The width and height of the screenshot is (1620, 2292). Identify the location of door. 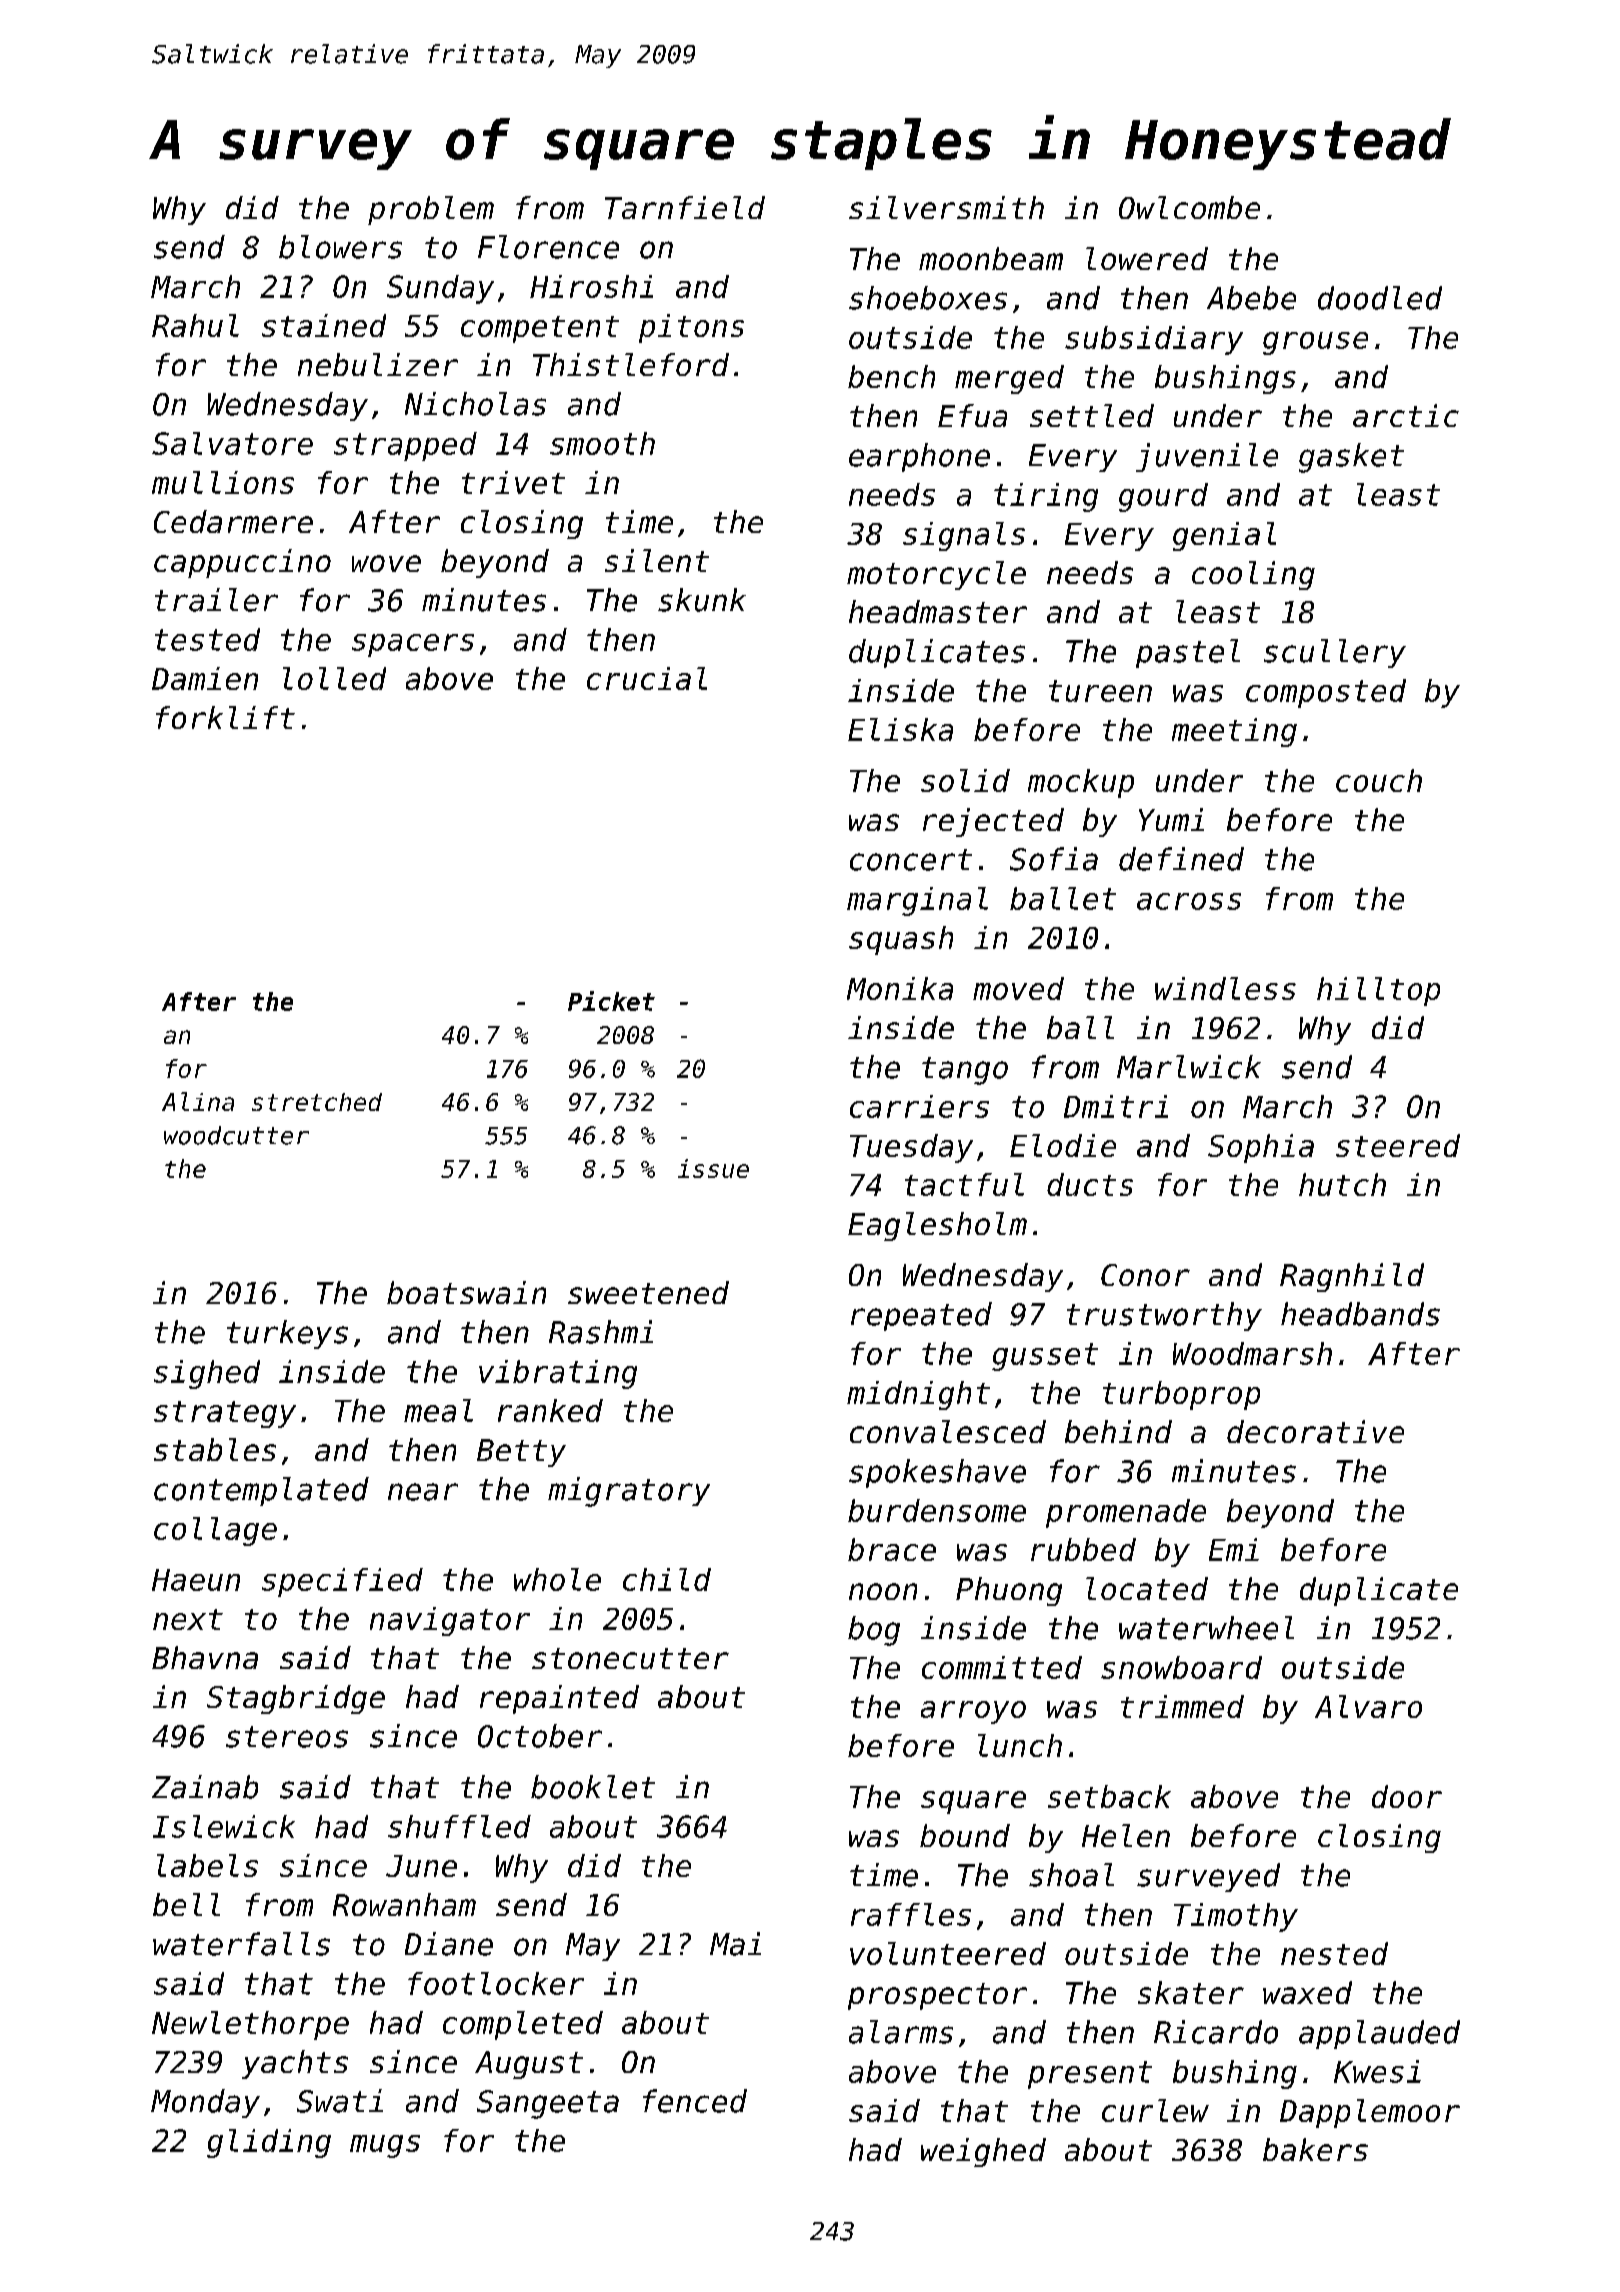
(1407, 1796).
